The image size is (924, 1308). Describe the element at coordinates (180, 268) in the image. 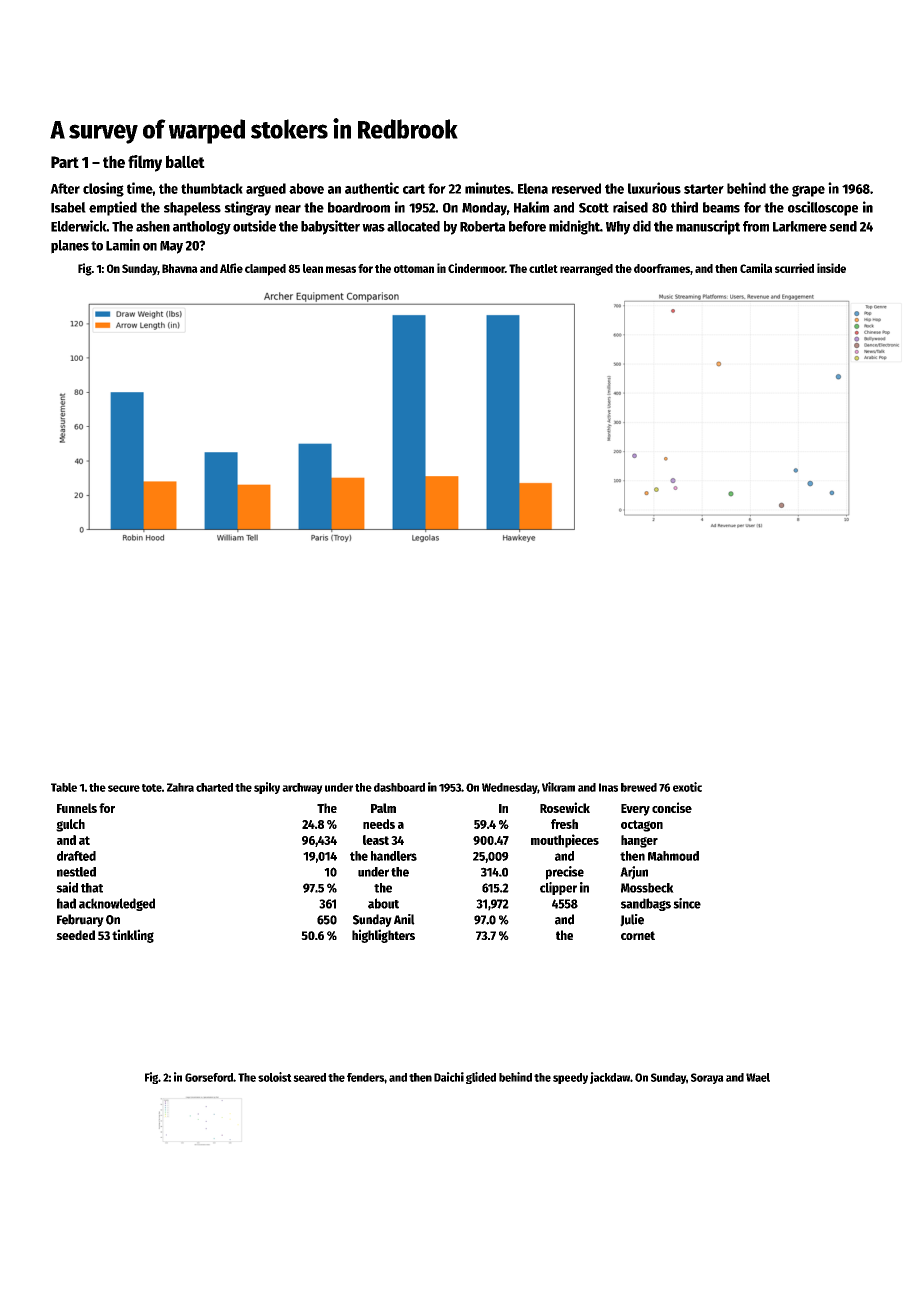

I see `Bhavna` at that location.
